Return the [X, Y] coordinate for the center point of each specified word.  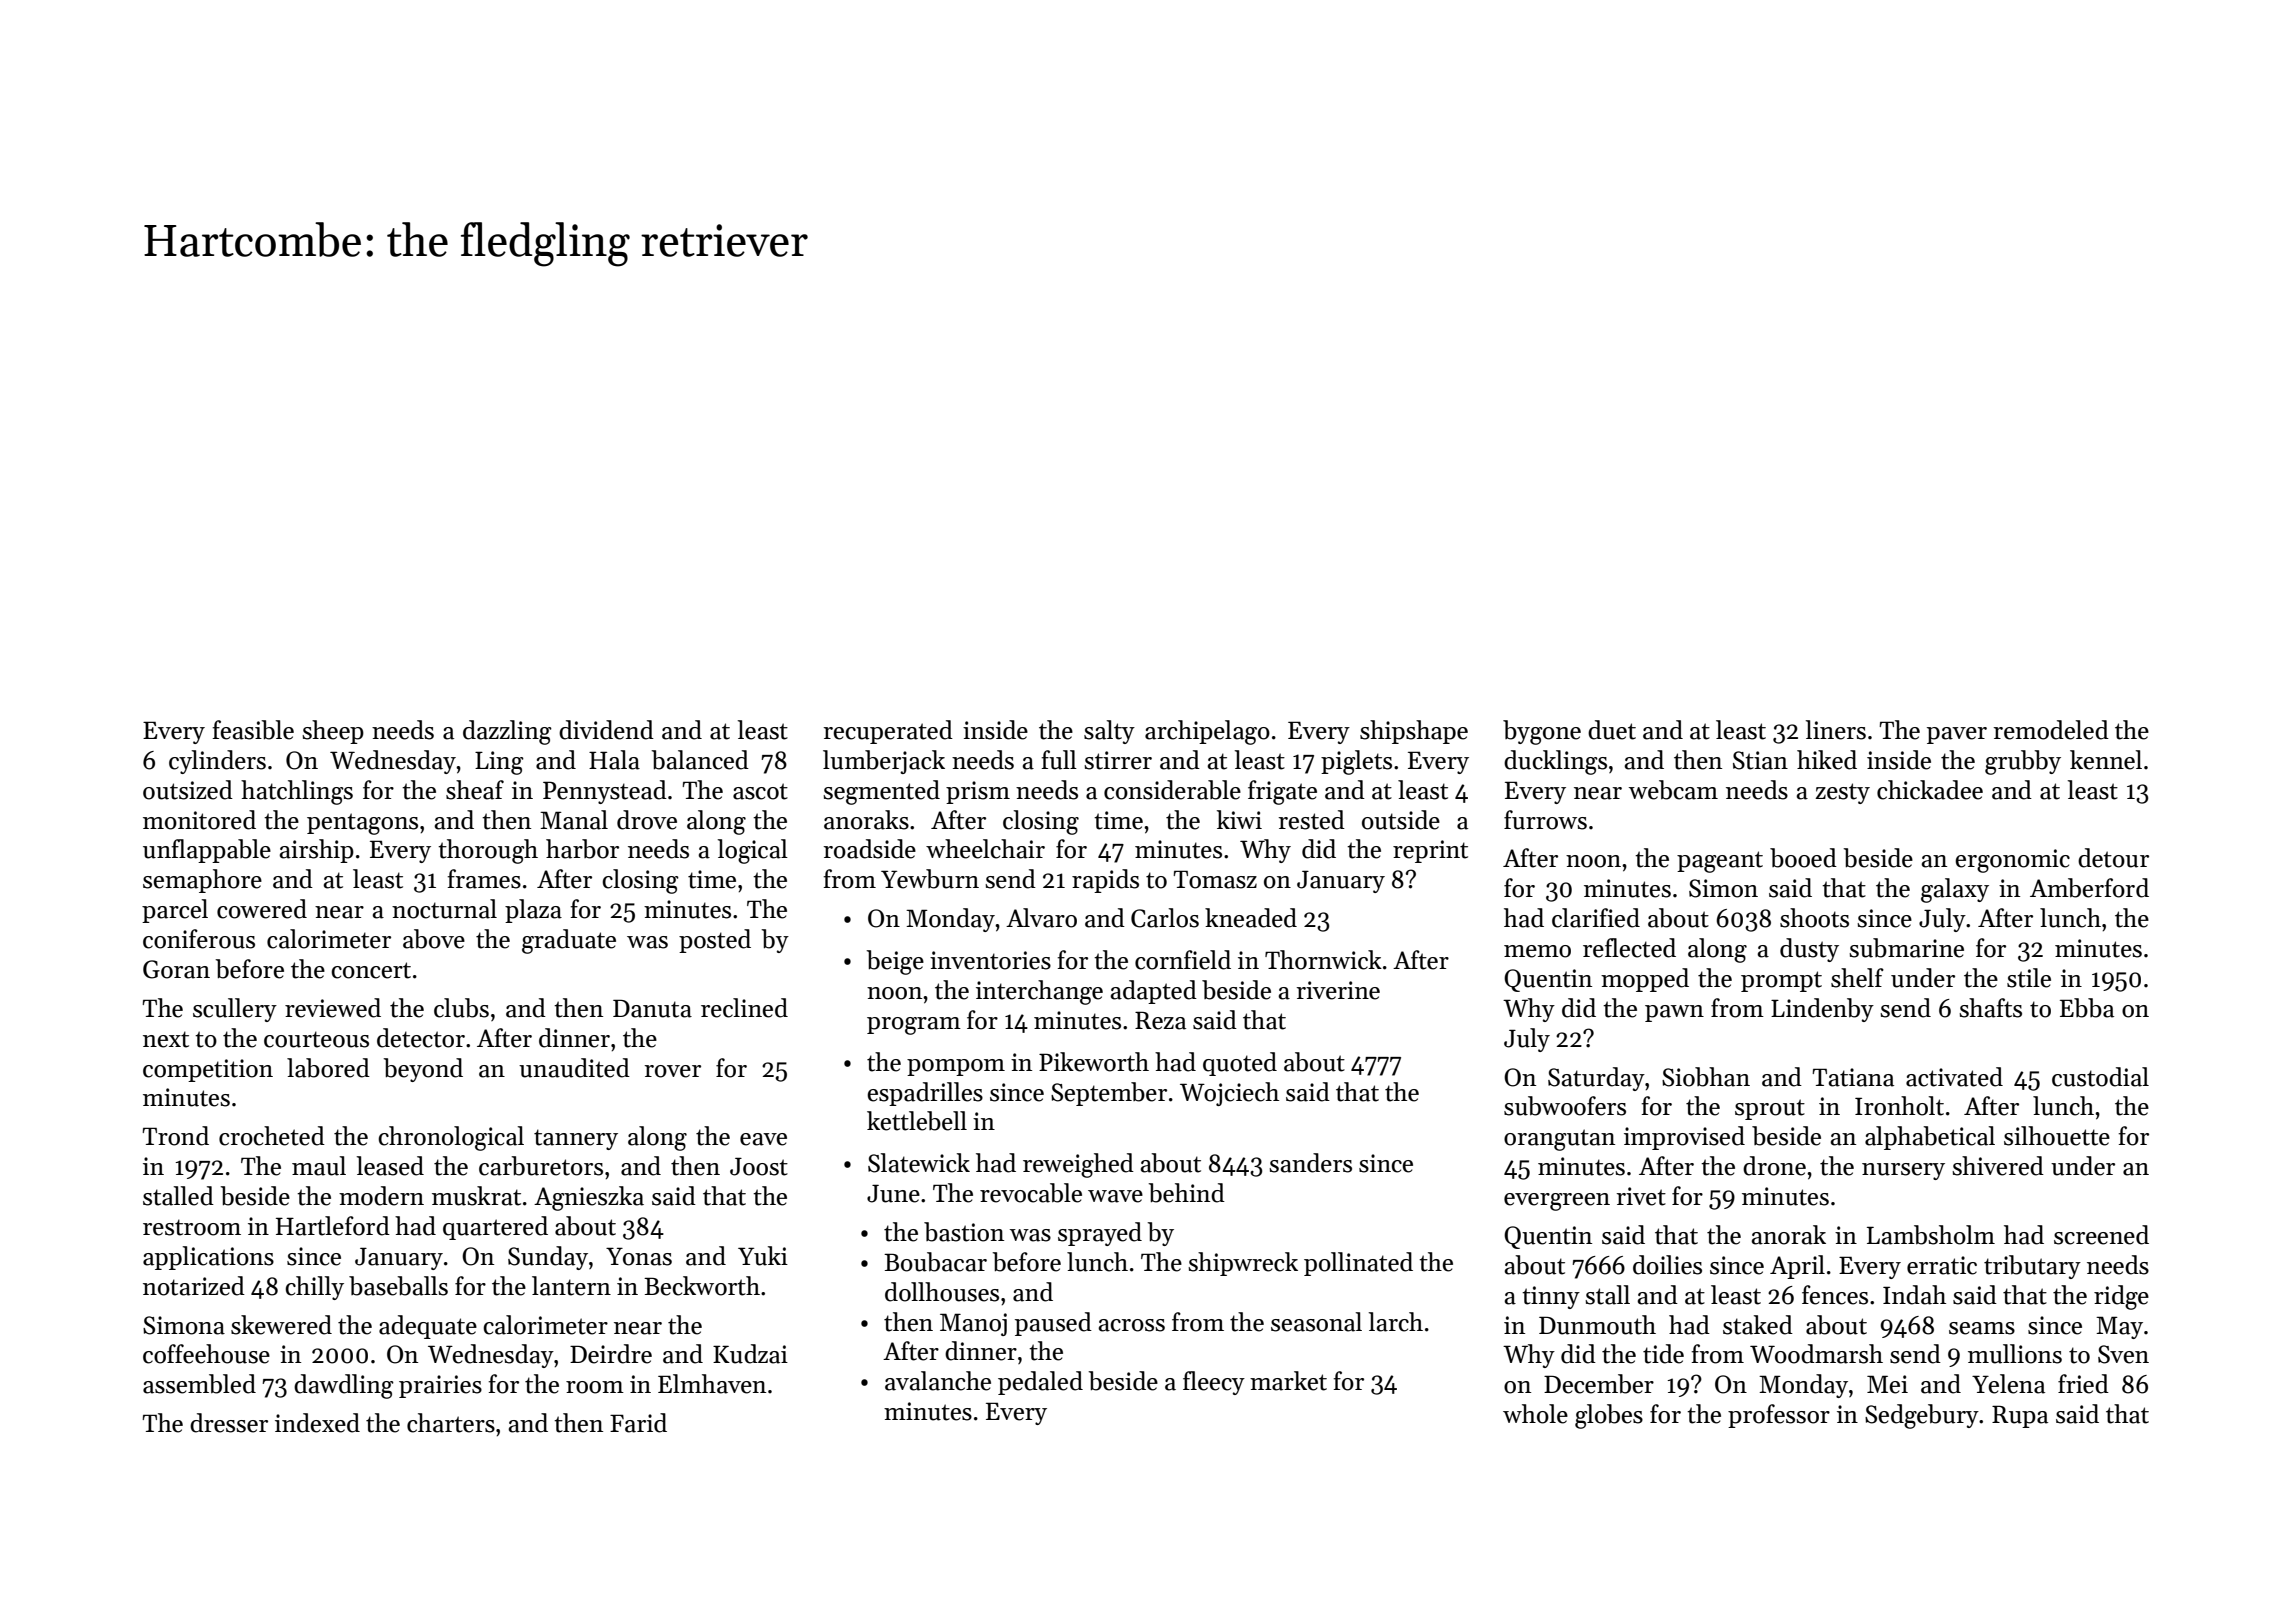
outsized [188, 790]
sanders [1310, 1163]
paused [1053, 1324]
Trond [175, 1136]
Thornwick [1323, 960]
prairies [440, 1386]
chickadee [1930, 790]
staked [1758, 1325]
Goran [176, 969]
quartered [495, 1228]
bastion [964, 1232]
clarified [1596, 918]
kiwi [1239, 819]
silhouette [2057, 1136]
